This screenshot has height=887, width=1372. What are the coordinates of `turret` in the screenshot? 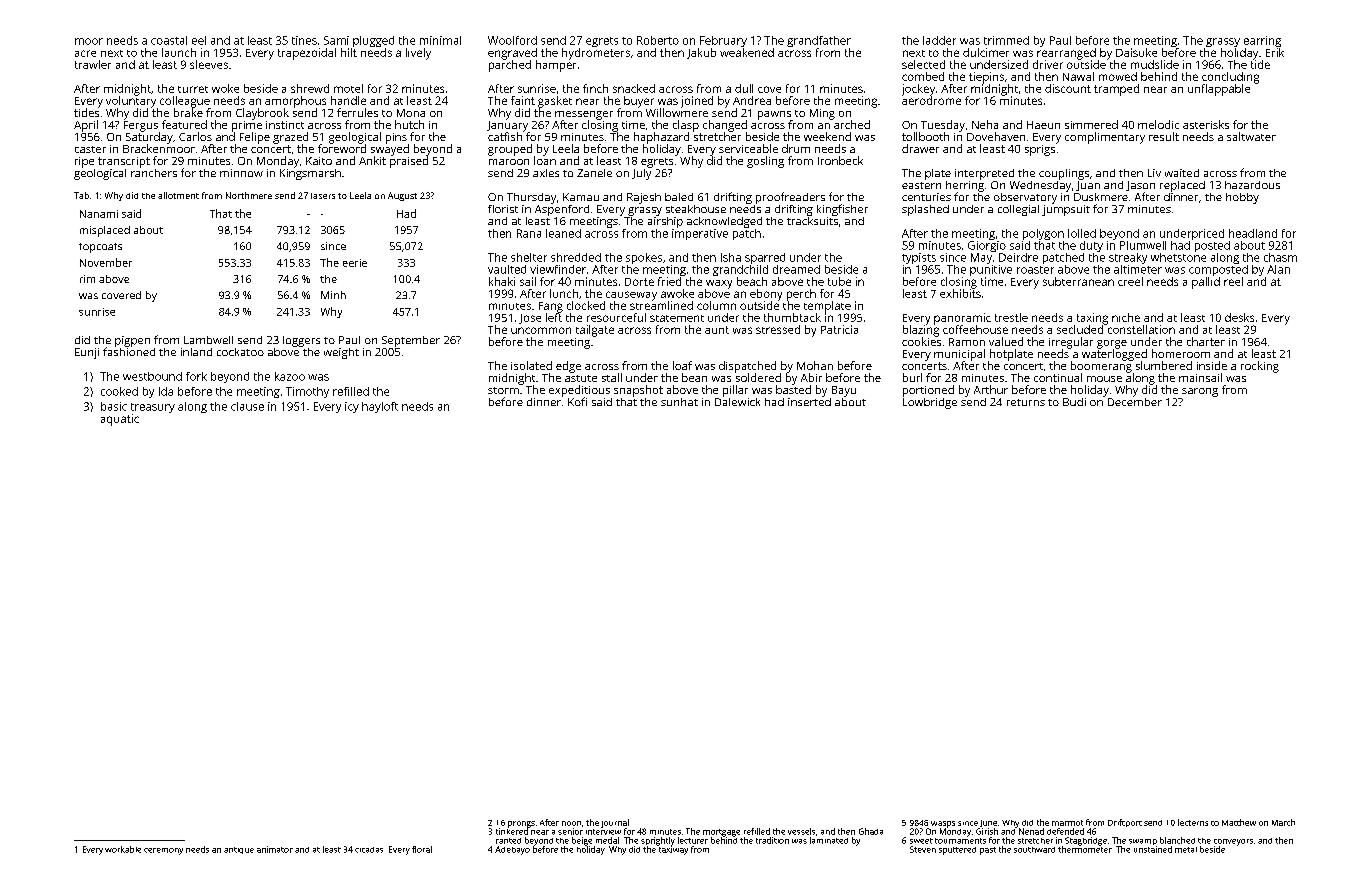 It's located at (193, 89).
